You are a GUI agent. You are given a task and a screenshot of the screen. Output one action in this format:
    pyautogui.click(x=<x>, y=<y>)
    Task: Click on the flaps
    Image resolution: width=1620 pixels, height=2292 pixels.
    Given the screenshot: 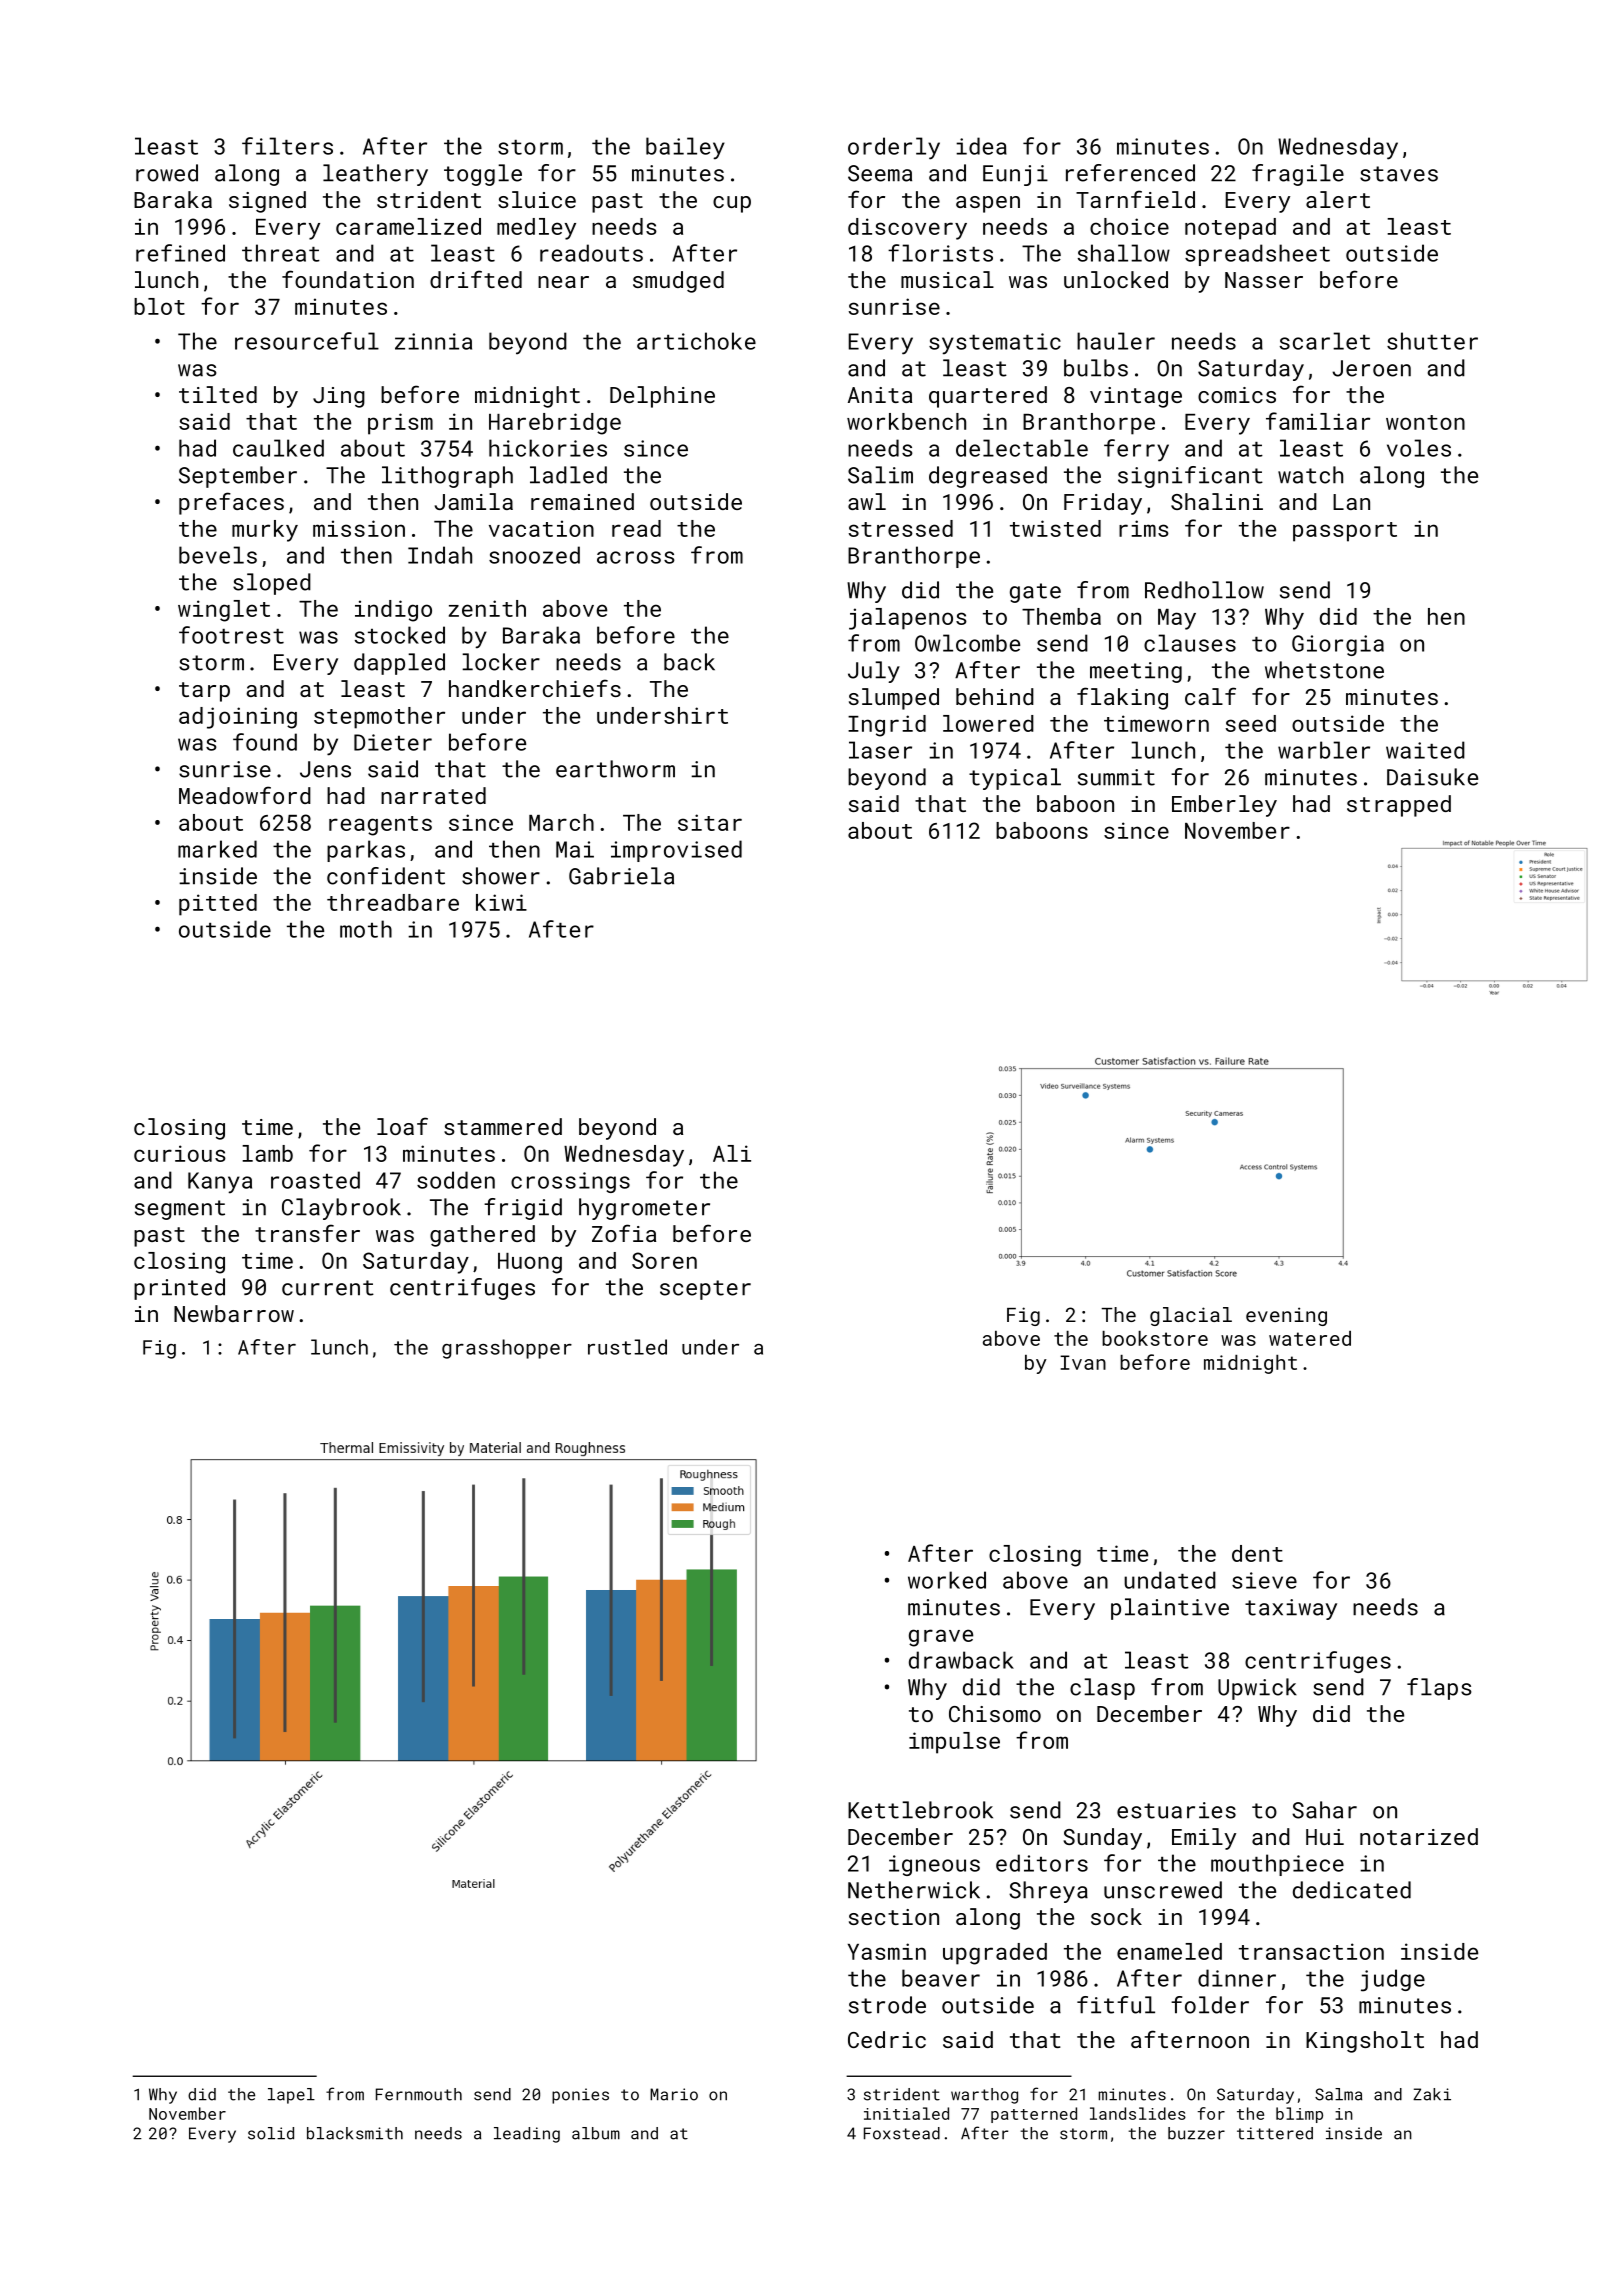 What is the action you would take?
    pyautogui.click(x=1439, y=1689)
